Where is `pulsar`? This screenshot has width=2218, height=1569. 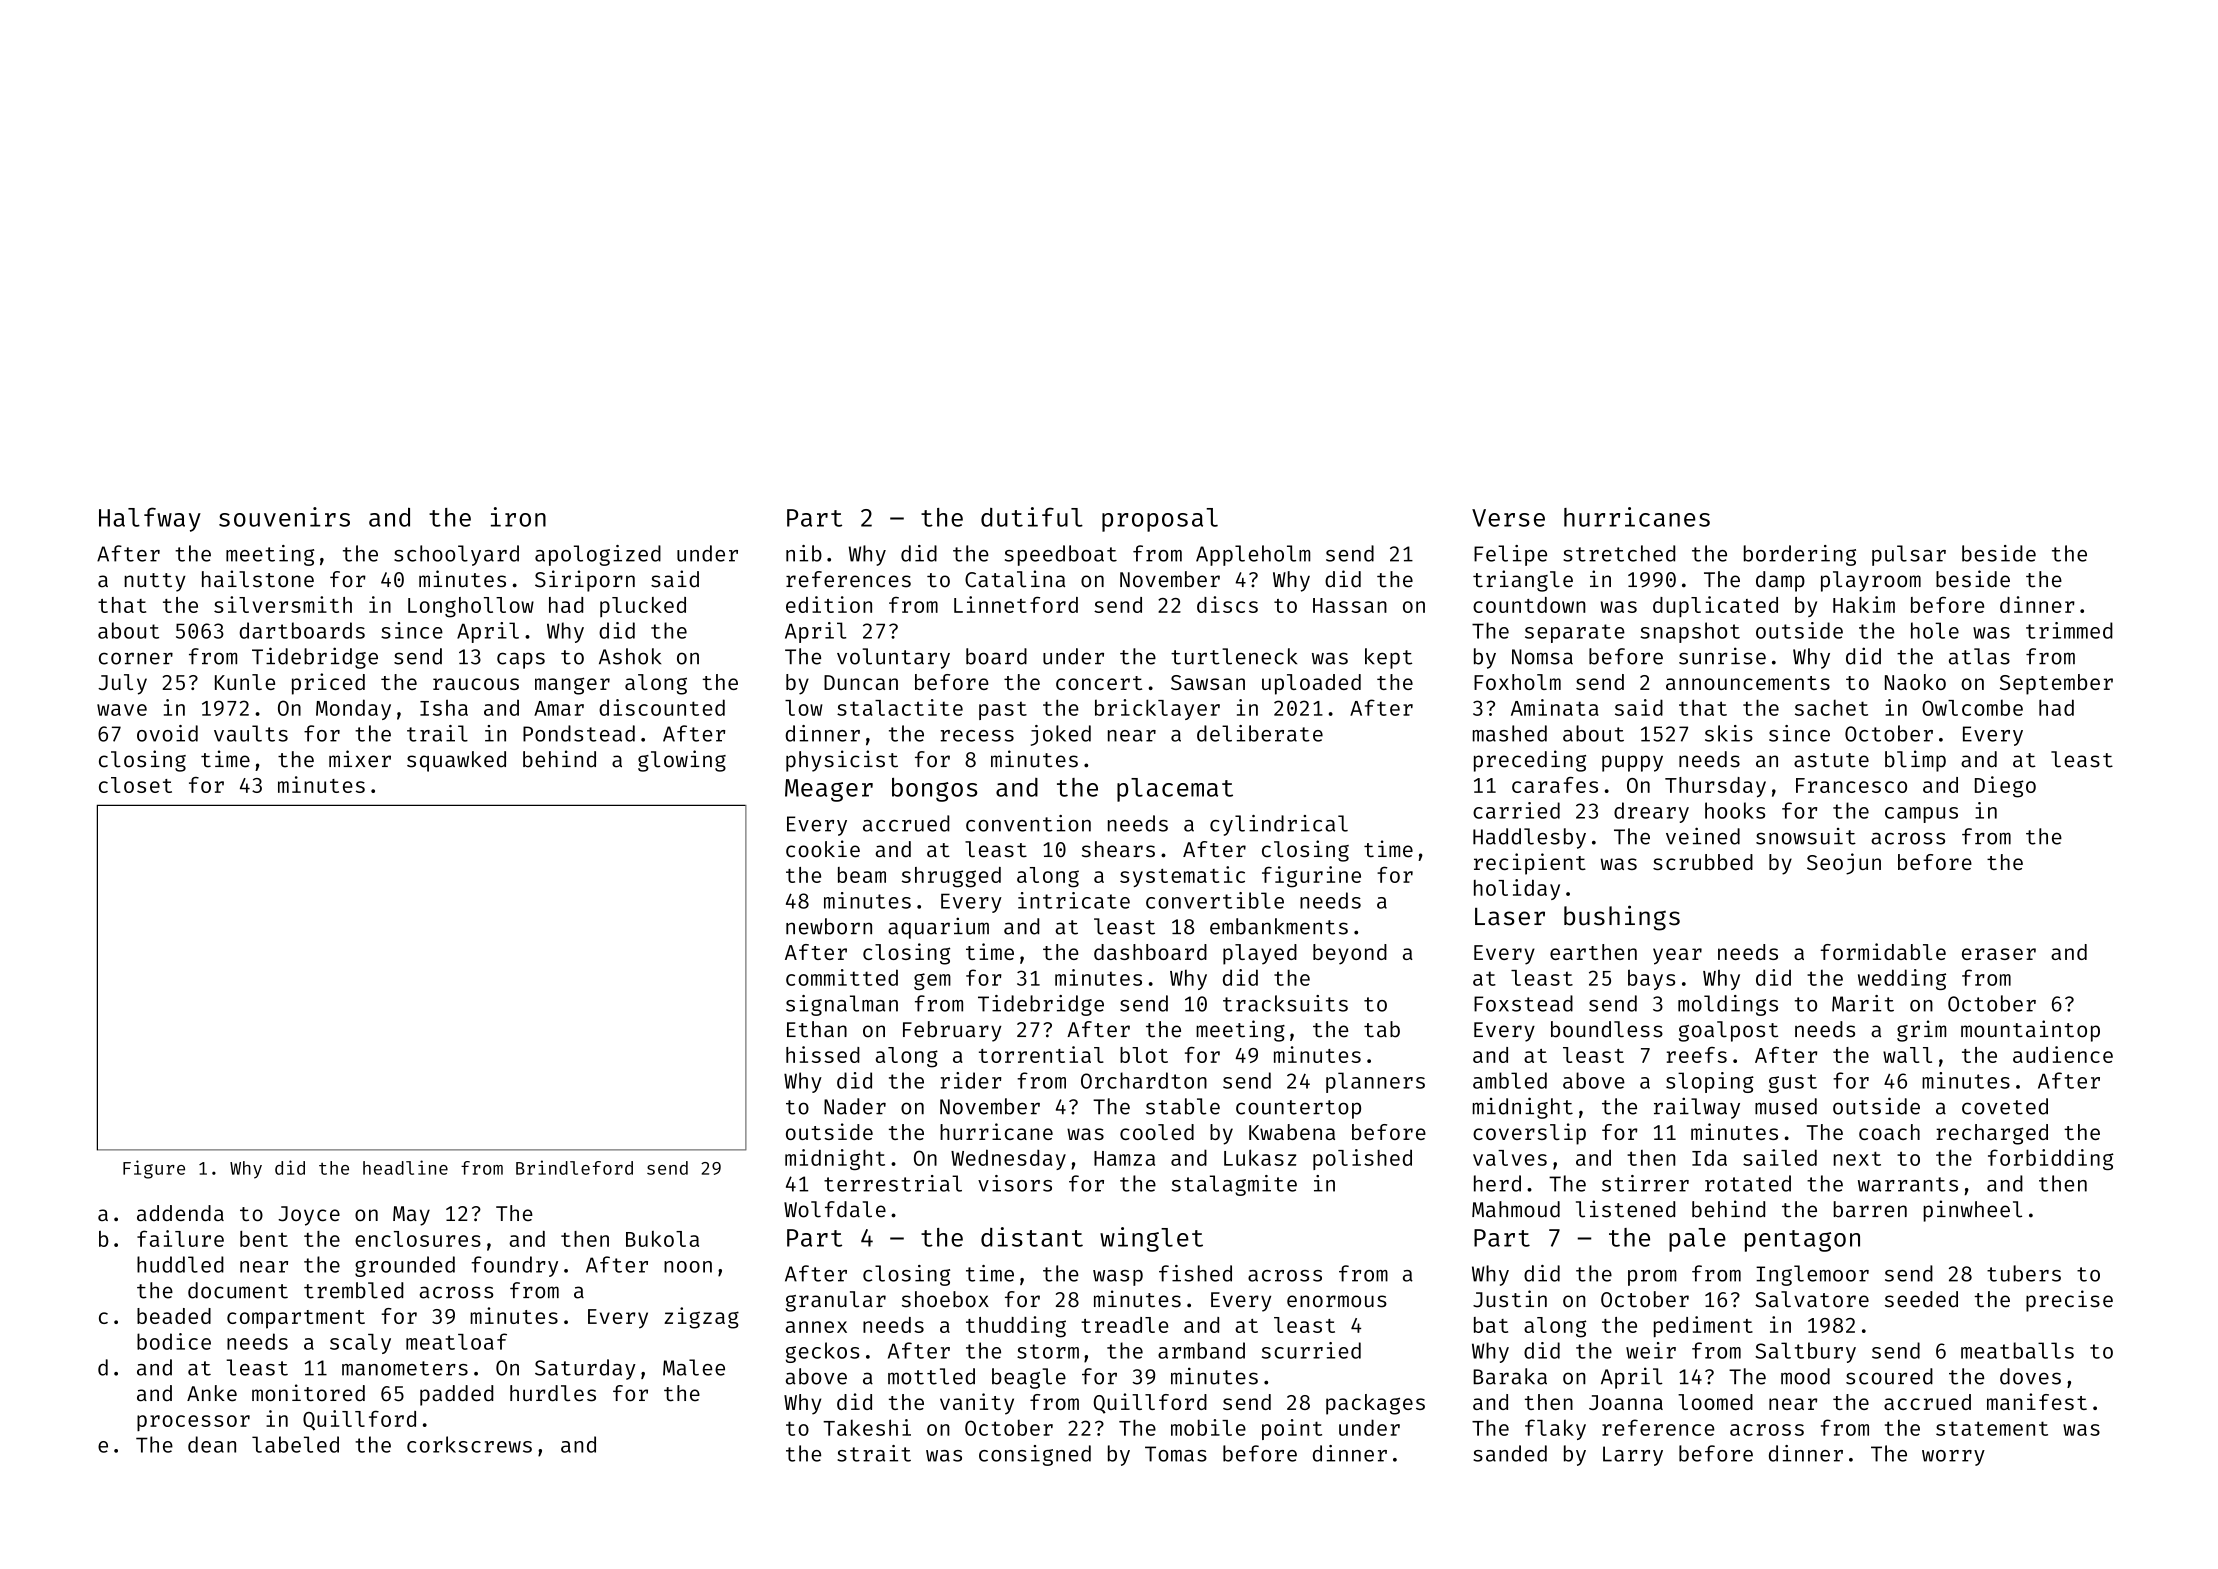
pulsar is located at coordinates (1909, 555).
